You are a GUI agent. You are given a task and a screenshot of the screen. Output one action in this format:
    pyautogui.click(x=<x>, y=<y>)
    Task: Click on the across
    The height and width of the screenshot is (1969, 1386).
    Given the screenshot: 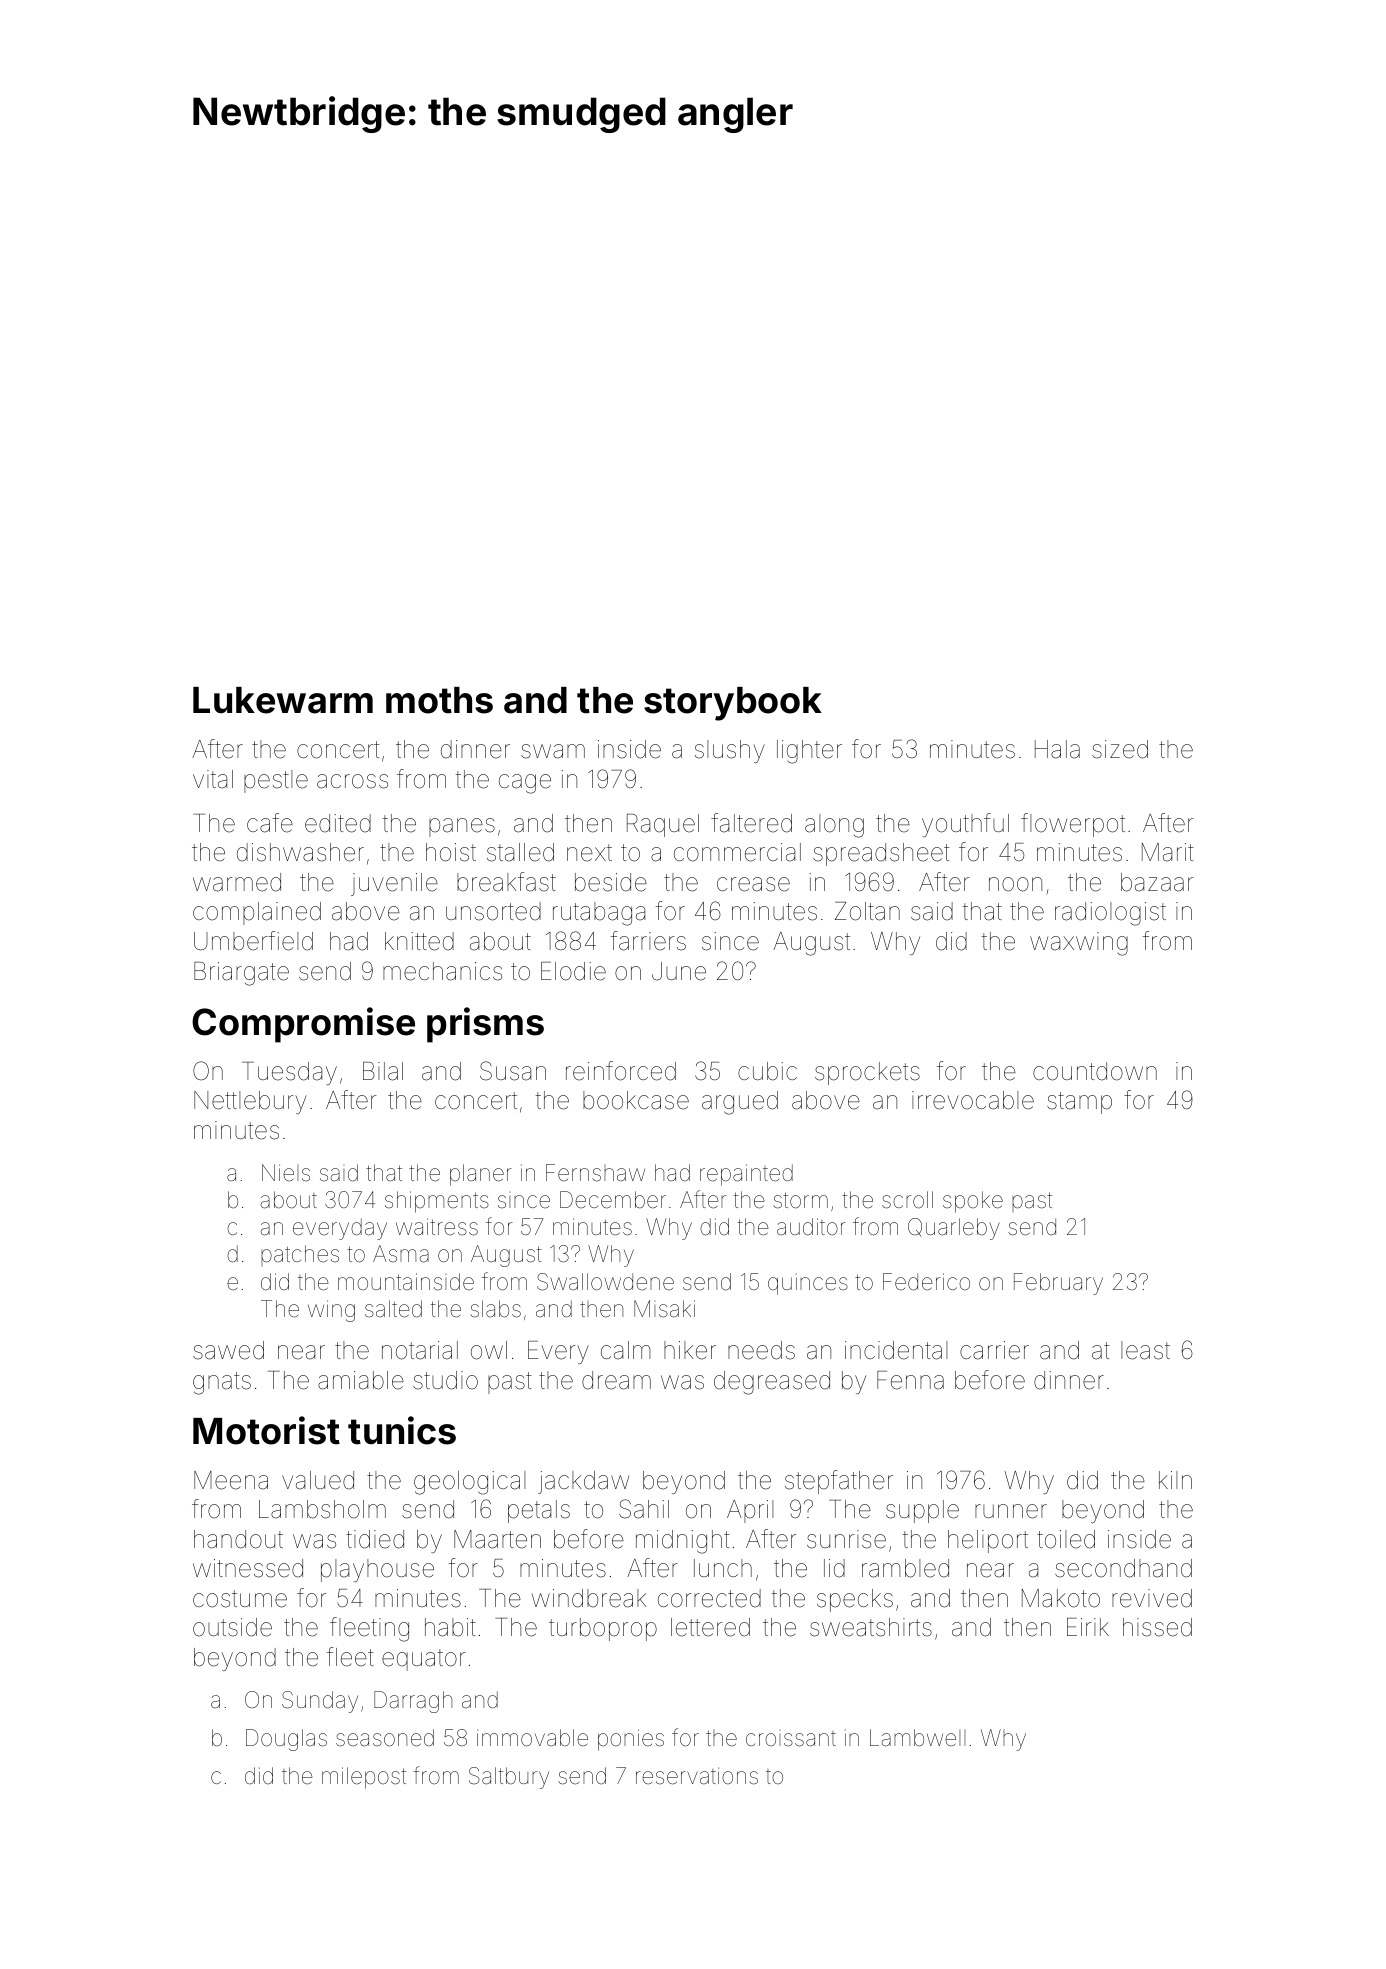 What is the action you would take?
    pyautogui.click(x=352, y=781)
